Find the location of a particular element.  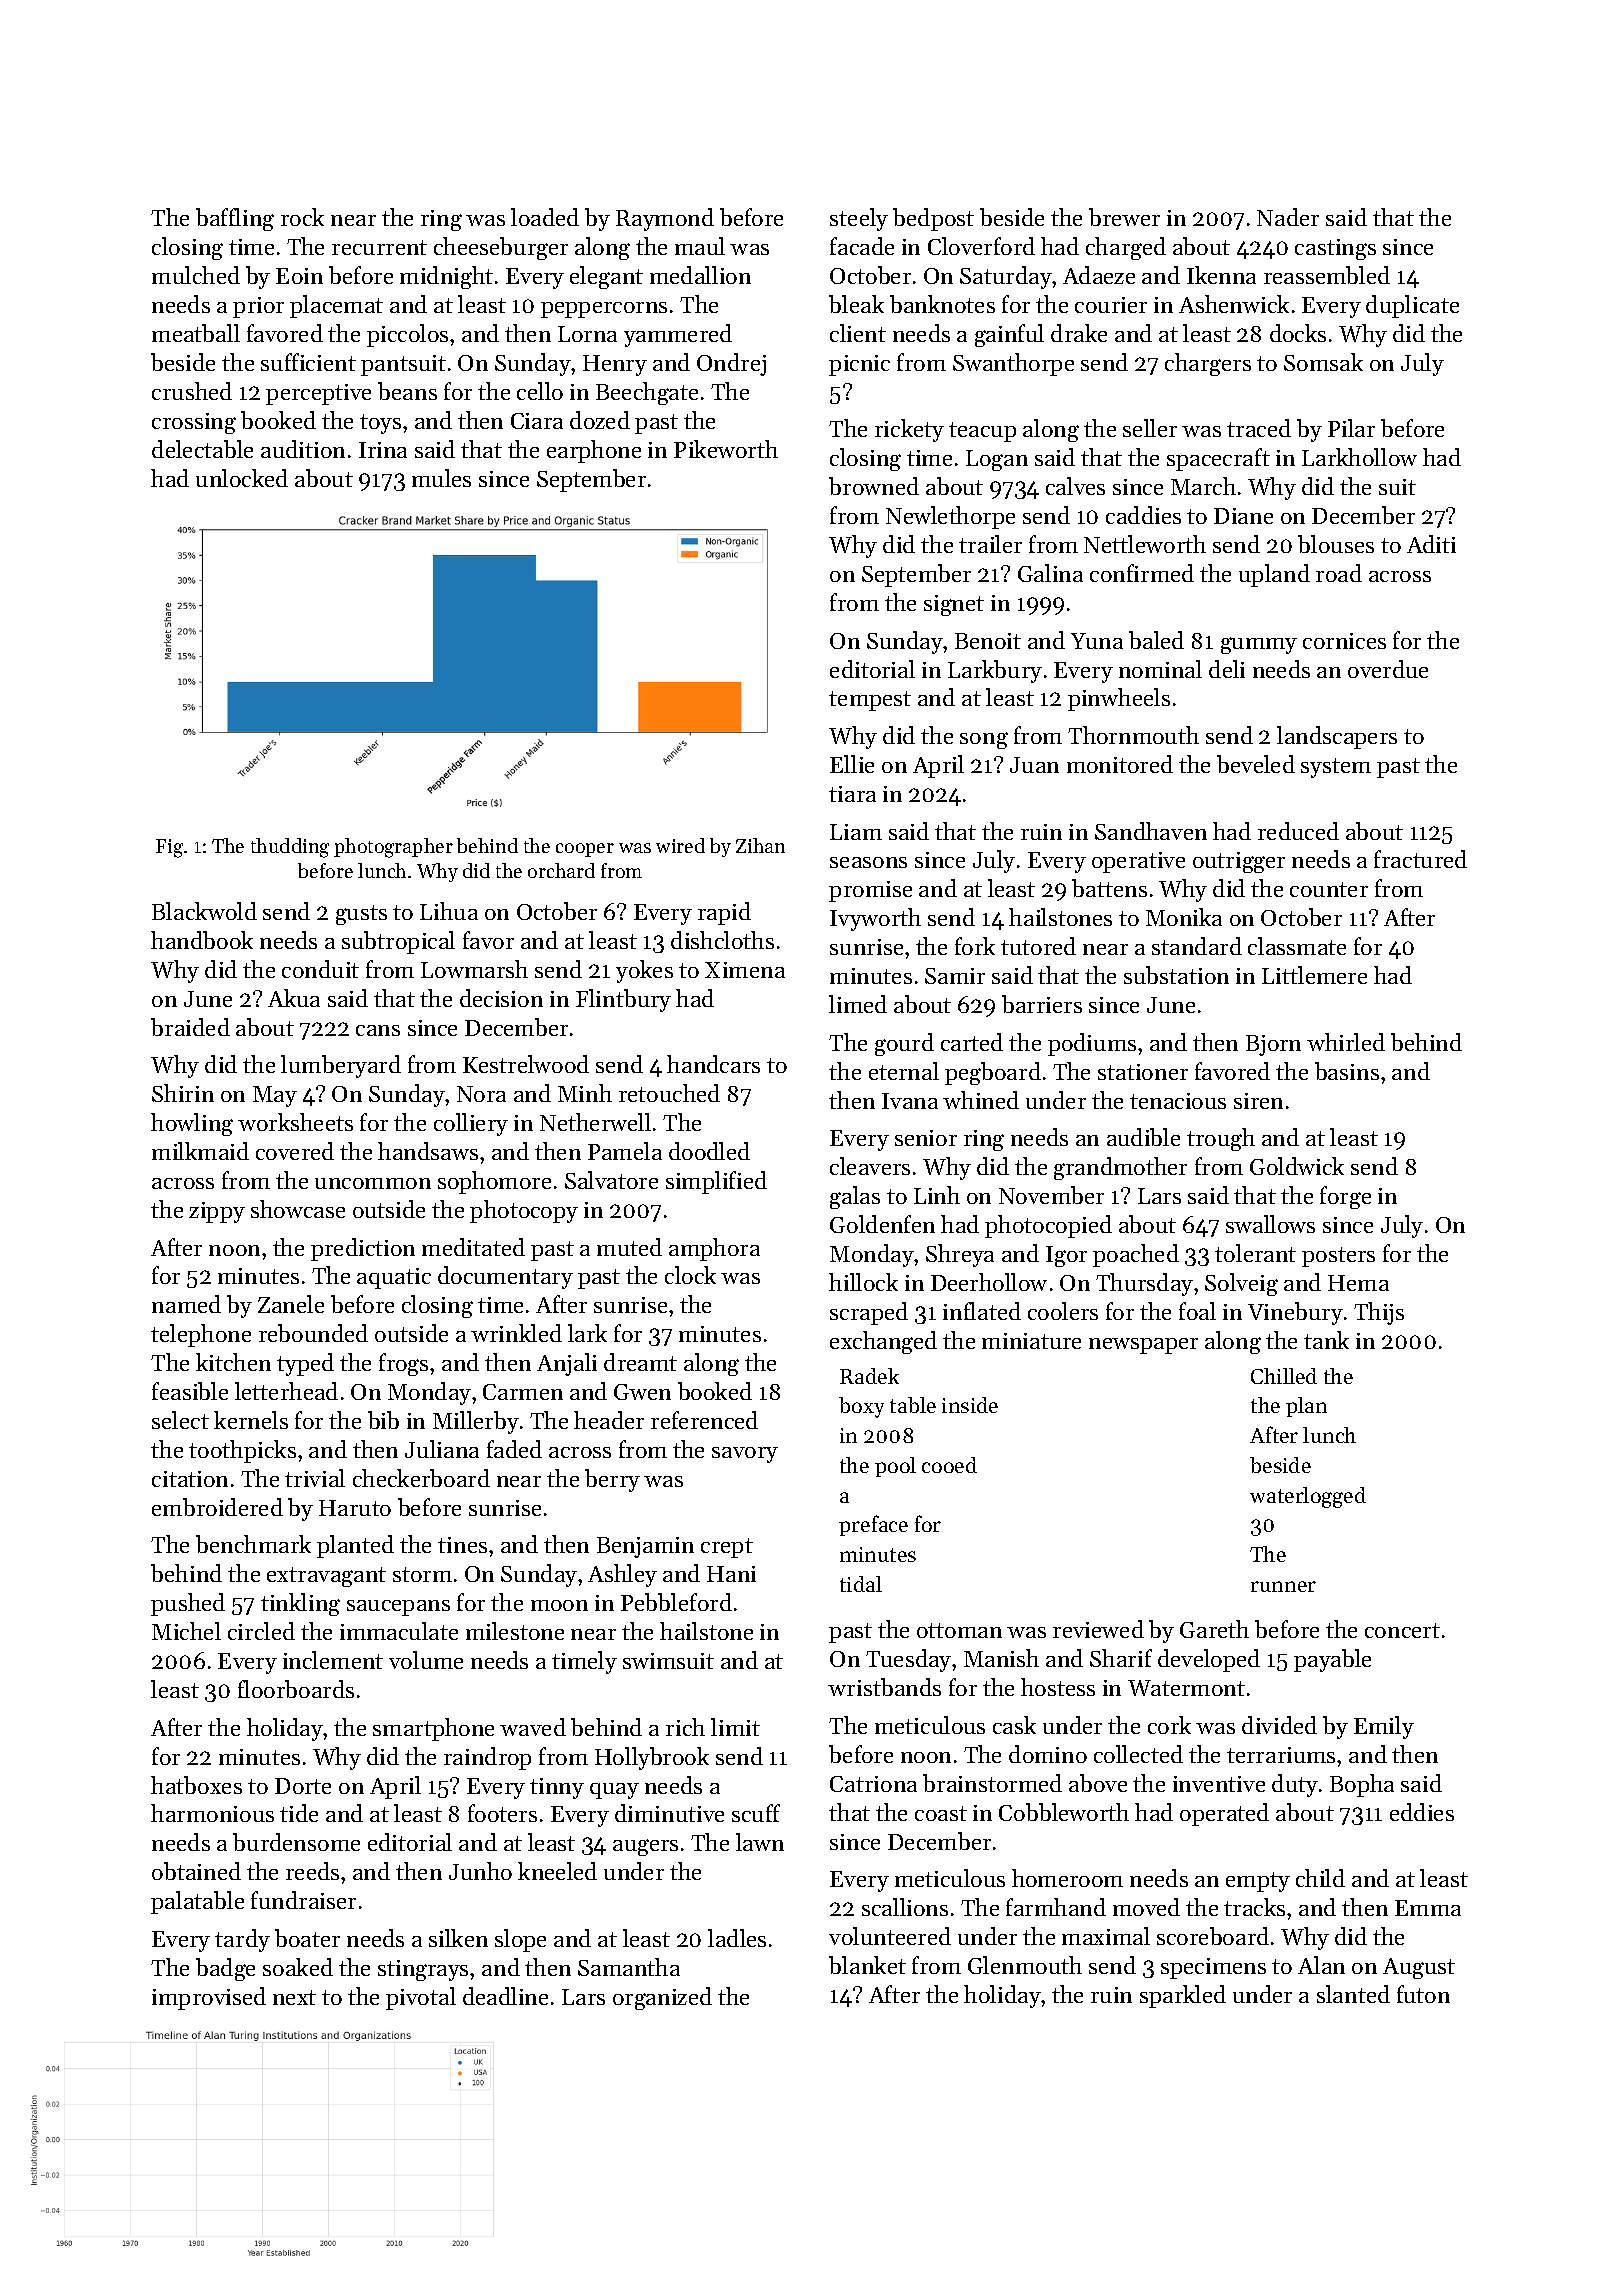

domino is located at coordinates (1048, 1754).
